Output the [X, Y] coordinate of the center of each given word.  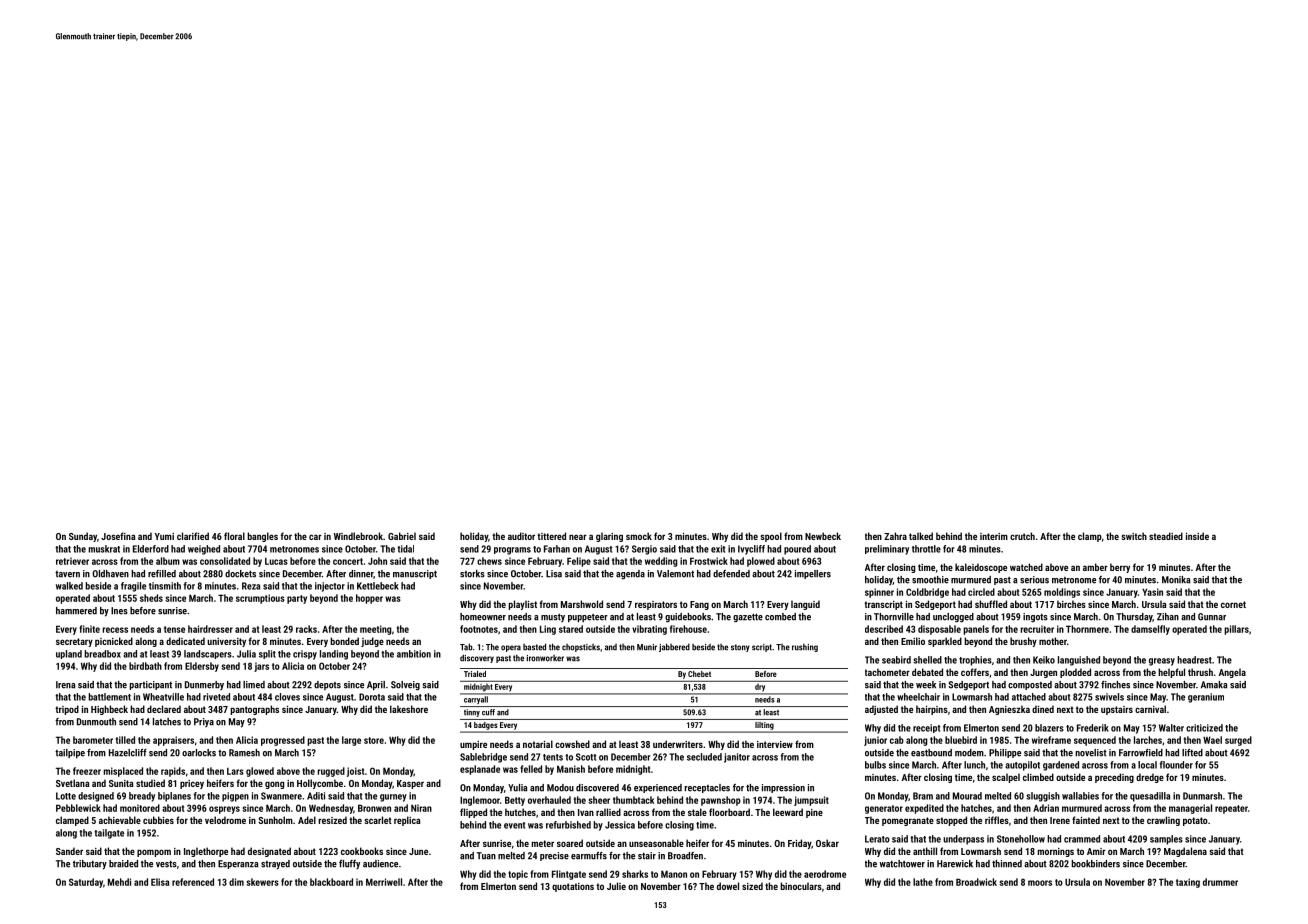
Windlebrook [358, 536]
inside [1197, 536]
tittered [551, 536]
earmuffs [589, 856]
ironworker [545, 658]
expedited [924, 809]
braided [123, 864]
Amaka [1214, 685]
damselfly [1150, 630]
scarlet [378, 820]
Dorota [372, 697]
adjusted [881, 710]
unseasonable [656, 843]
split [267, 654]
